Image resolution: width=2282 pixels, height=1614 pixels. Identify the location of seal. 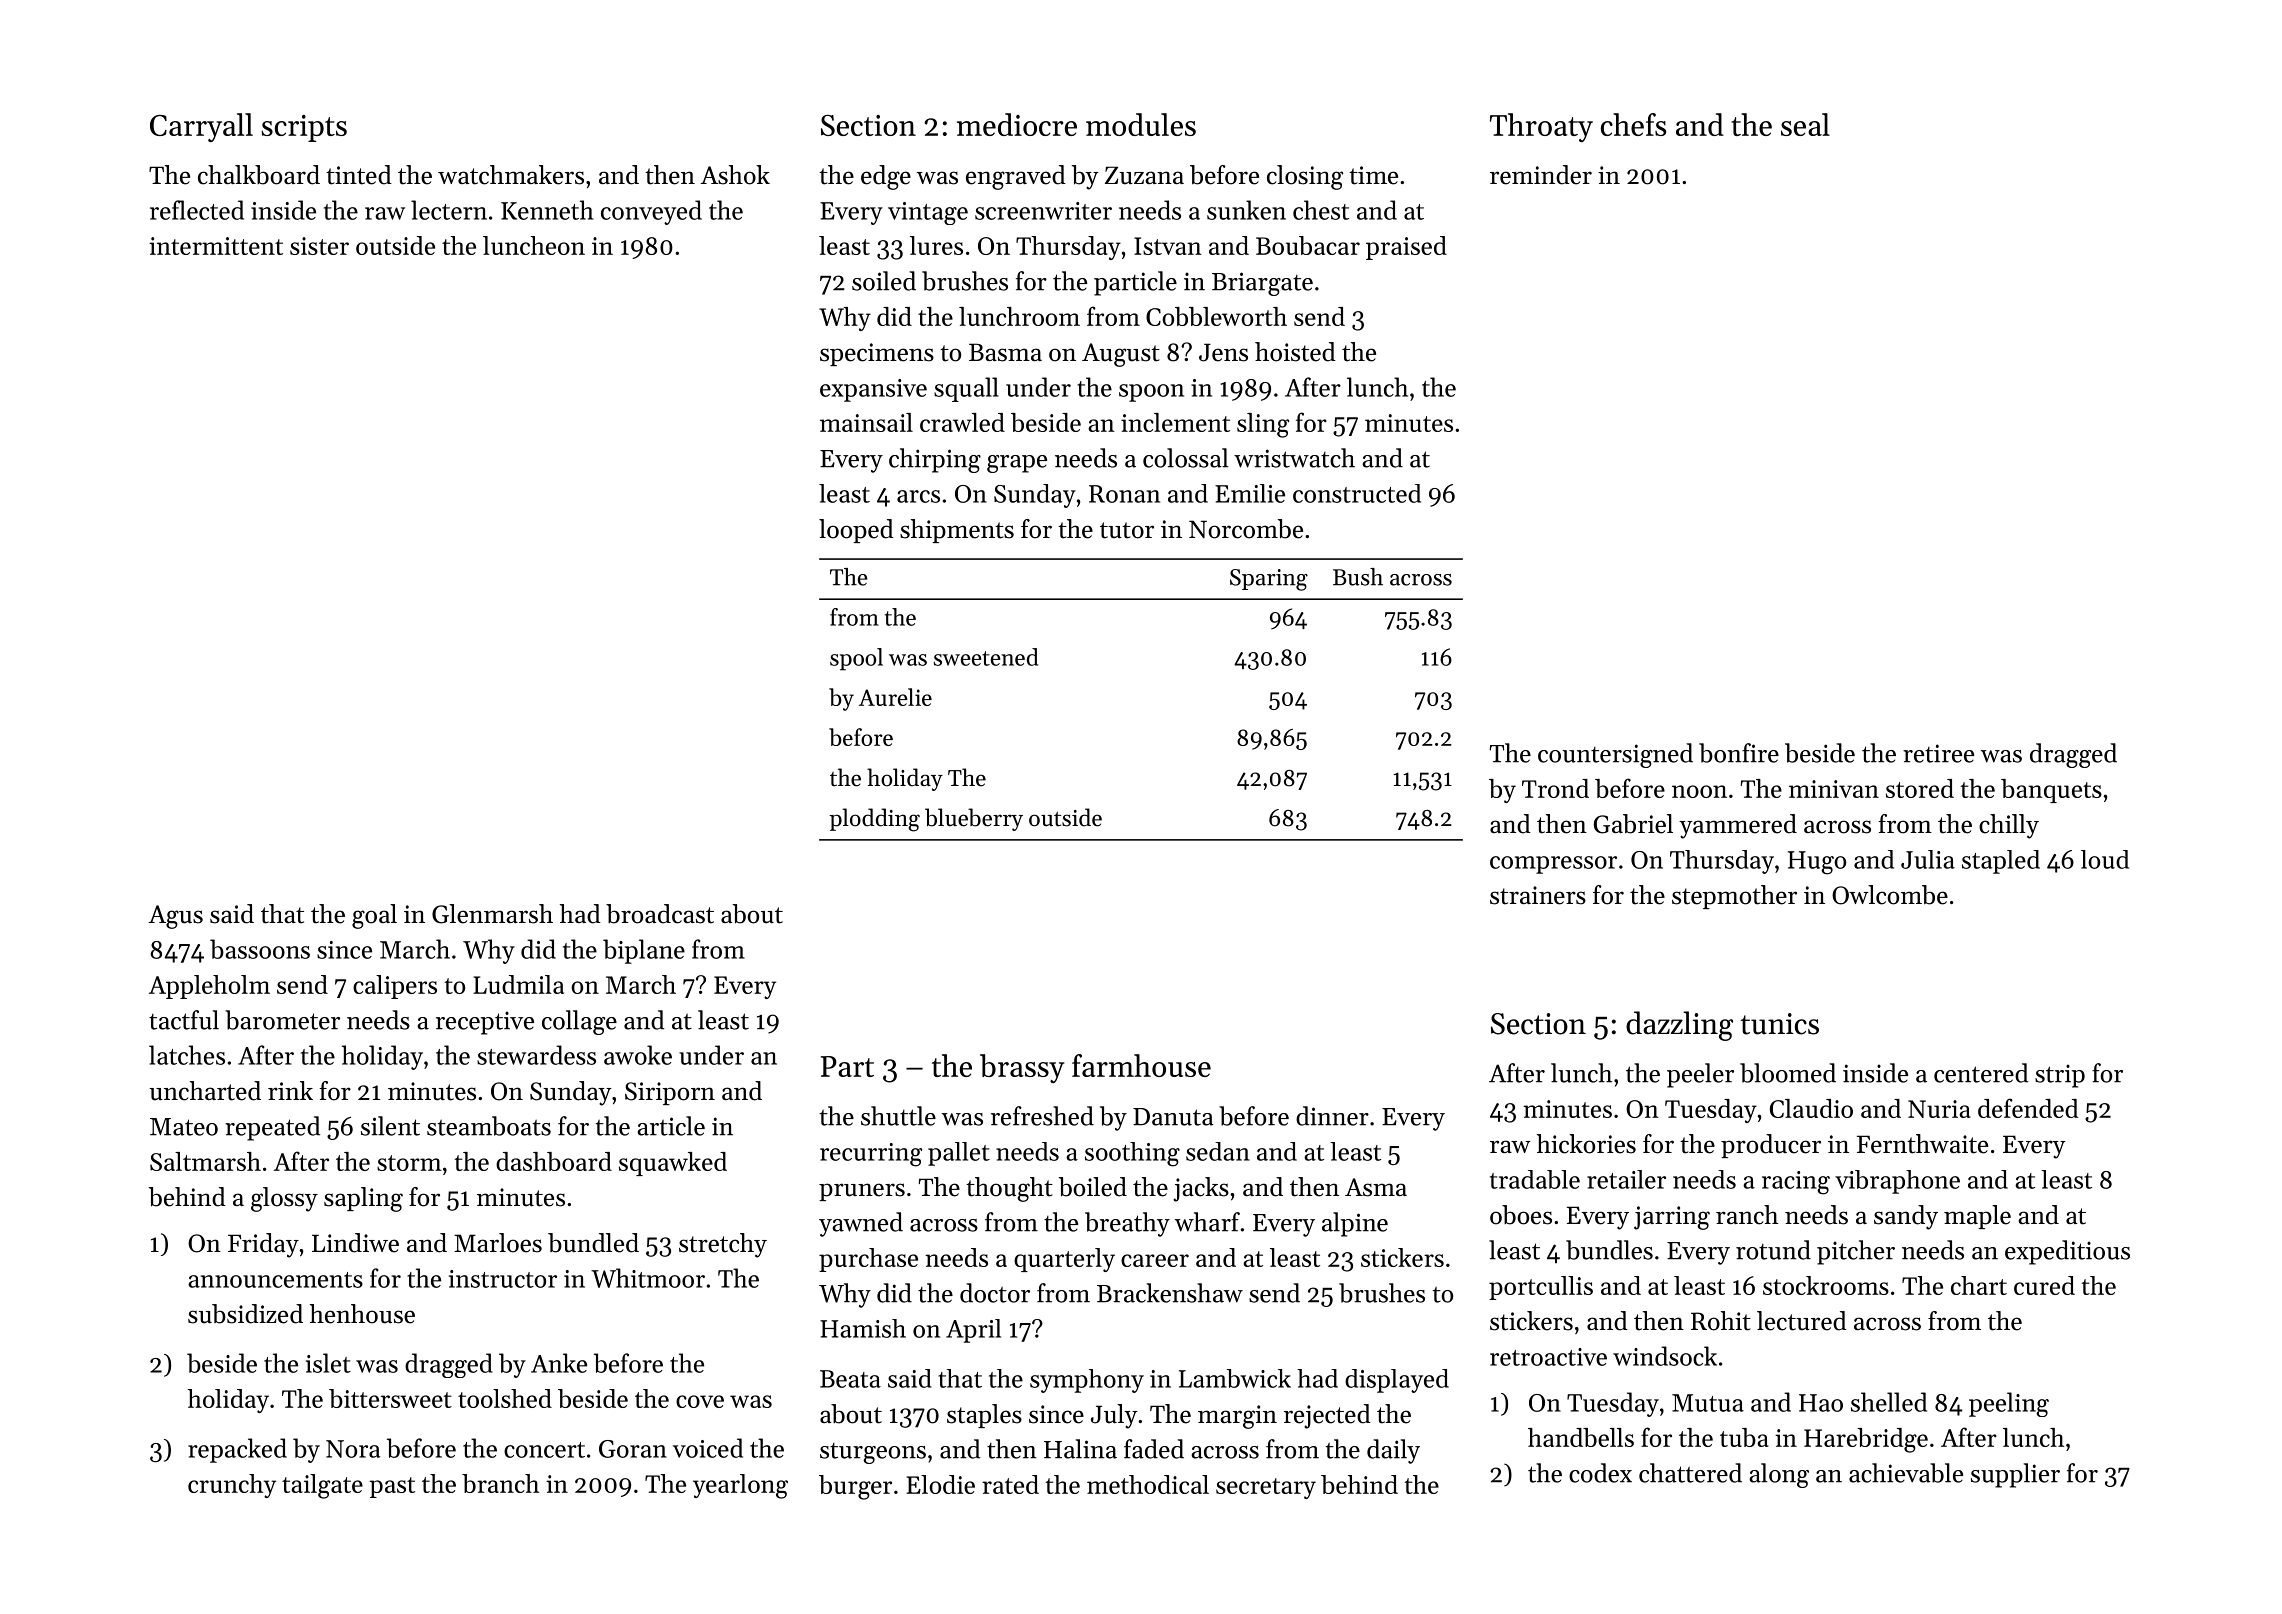
(1805, 124).
